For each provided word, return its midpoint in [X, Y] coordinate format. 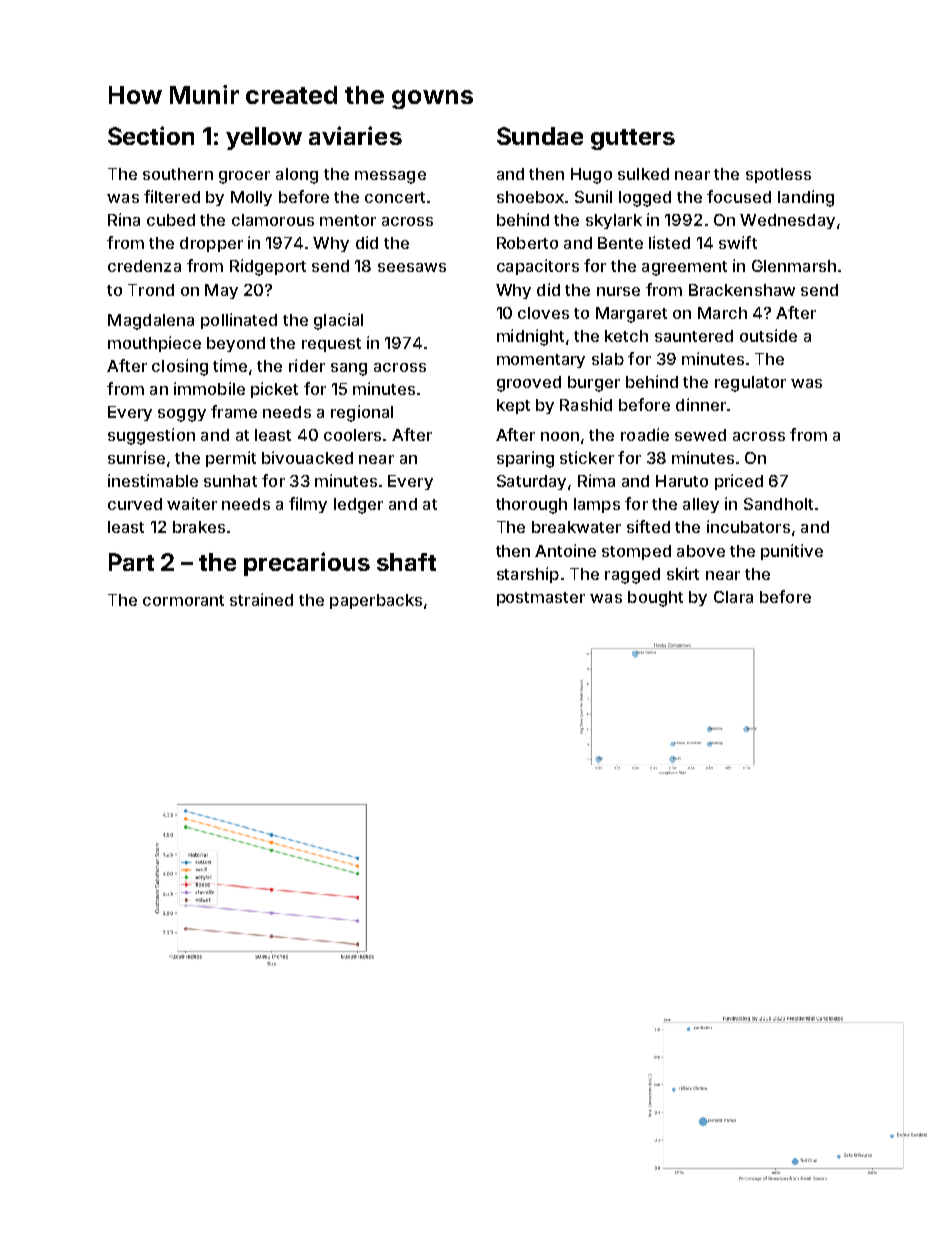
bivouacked [307, 457]
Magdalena [151, 322]
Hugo [591, 176]
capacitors [538, 267]
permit [231, 459]
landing [806, 198]
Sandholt [778, 504]
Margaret [631, 315]
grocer [244, 177]
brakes [199, 527]
